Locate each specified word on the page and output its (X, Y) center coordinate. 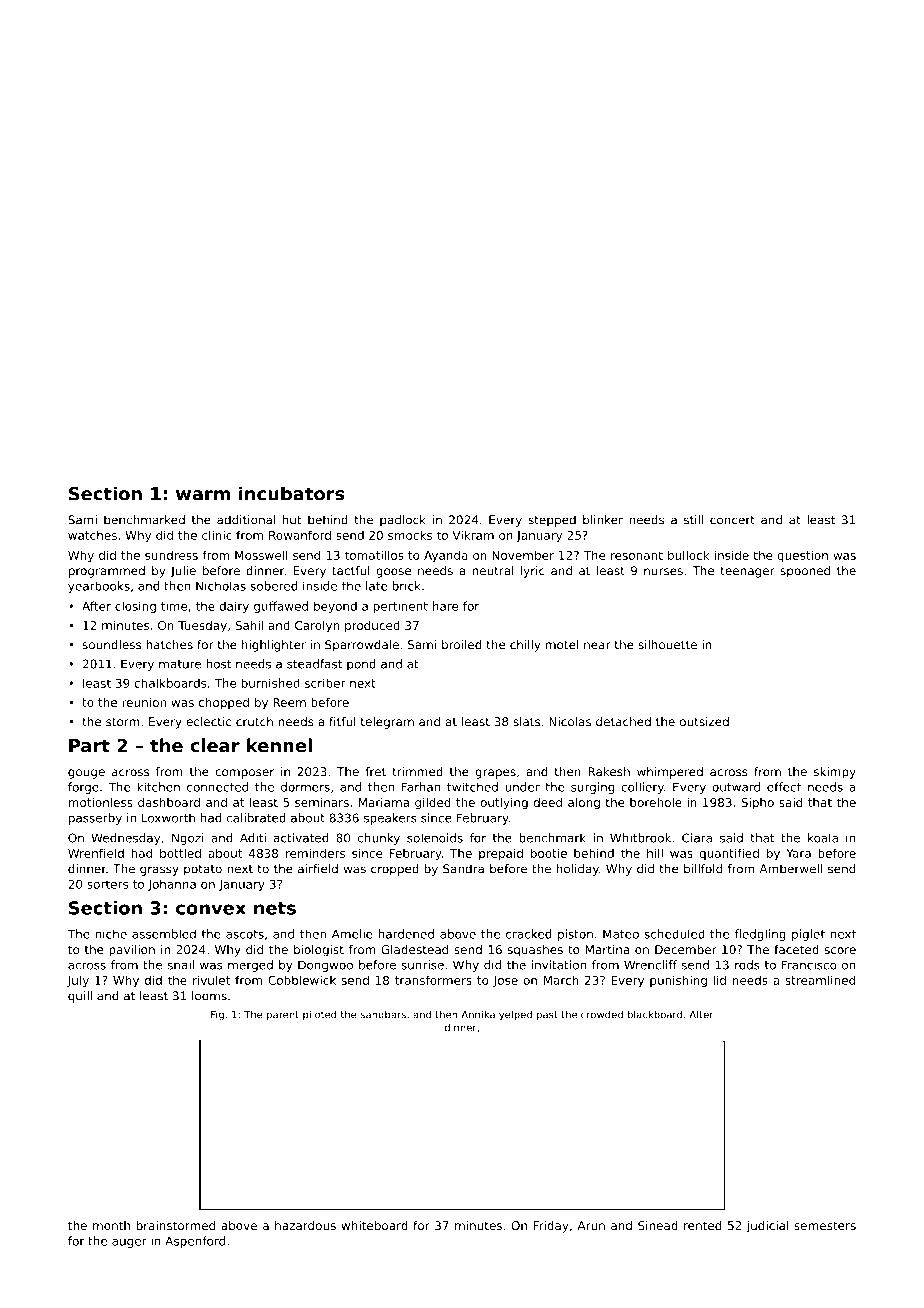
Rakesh (609, 772)
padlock (403, 521)
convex (211, 909)
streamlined (820, 980)
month (111, 1225)
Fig (217, 1016)
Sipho (757, 804)
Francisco (809, 965)
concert (732, 520)
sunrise (422, 965)
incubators (292, 493)
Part (89, 746)
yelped (515, 1015)
